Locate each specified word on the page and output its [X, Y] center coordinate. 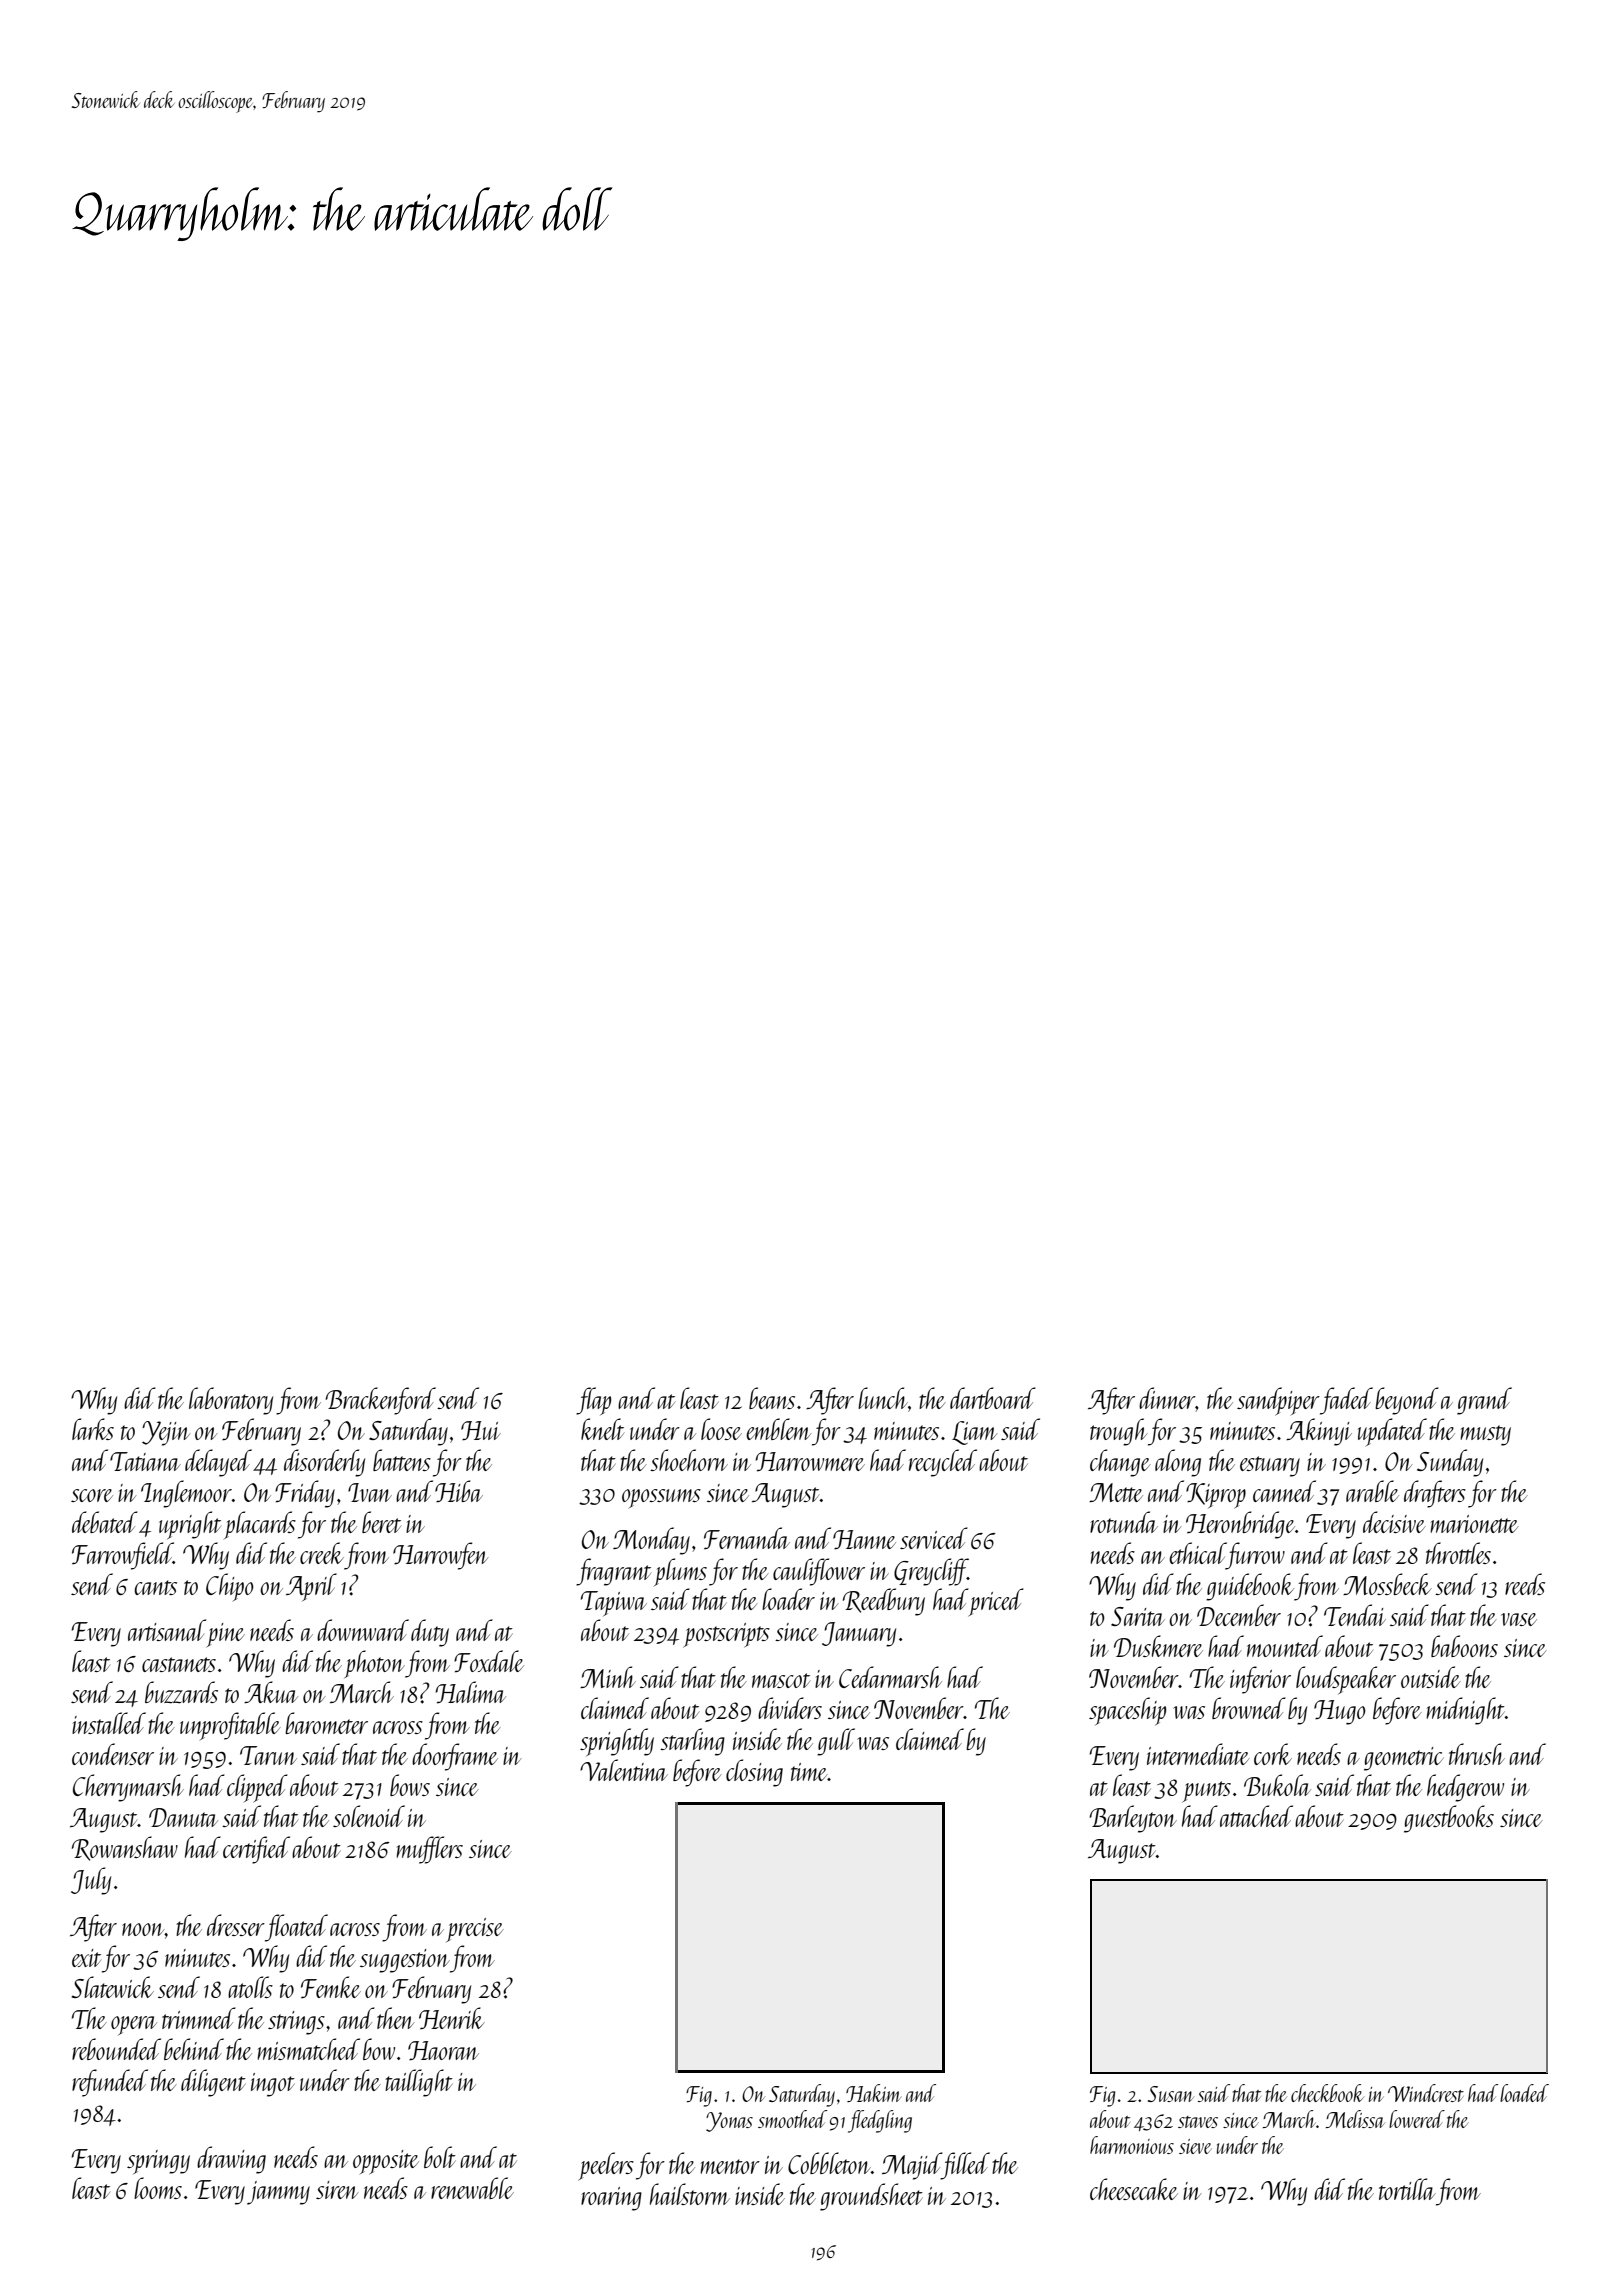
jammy [278, 2193]
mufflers [429, 1850]
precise [475, 1930]
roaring [611, 2199]
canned [1284, 1491]
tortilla [1407, 2189]
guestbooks [1449, 1819]
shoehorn [689, 1460]
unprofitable [230, 1726]
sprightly [617, 1742]
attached [1256, 1816]
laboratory [231, 1401]
